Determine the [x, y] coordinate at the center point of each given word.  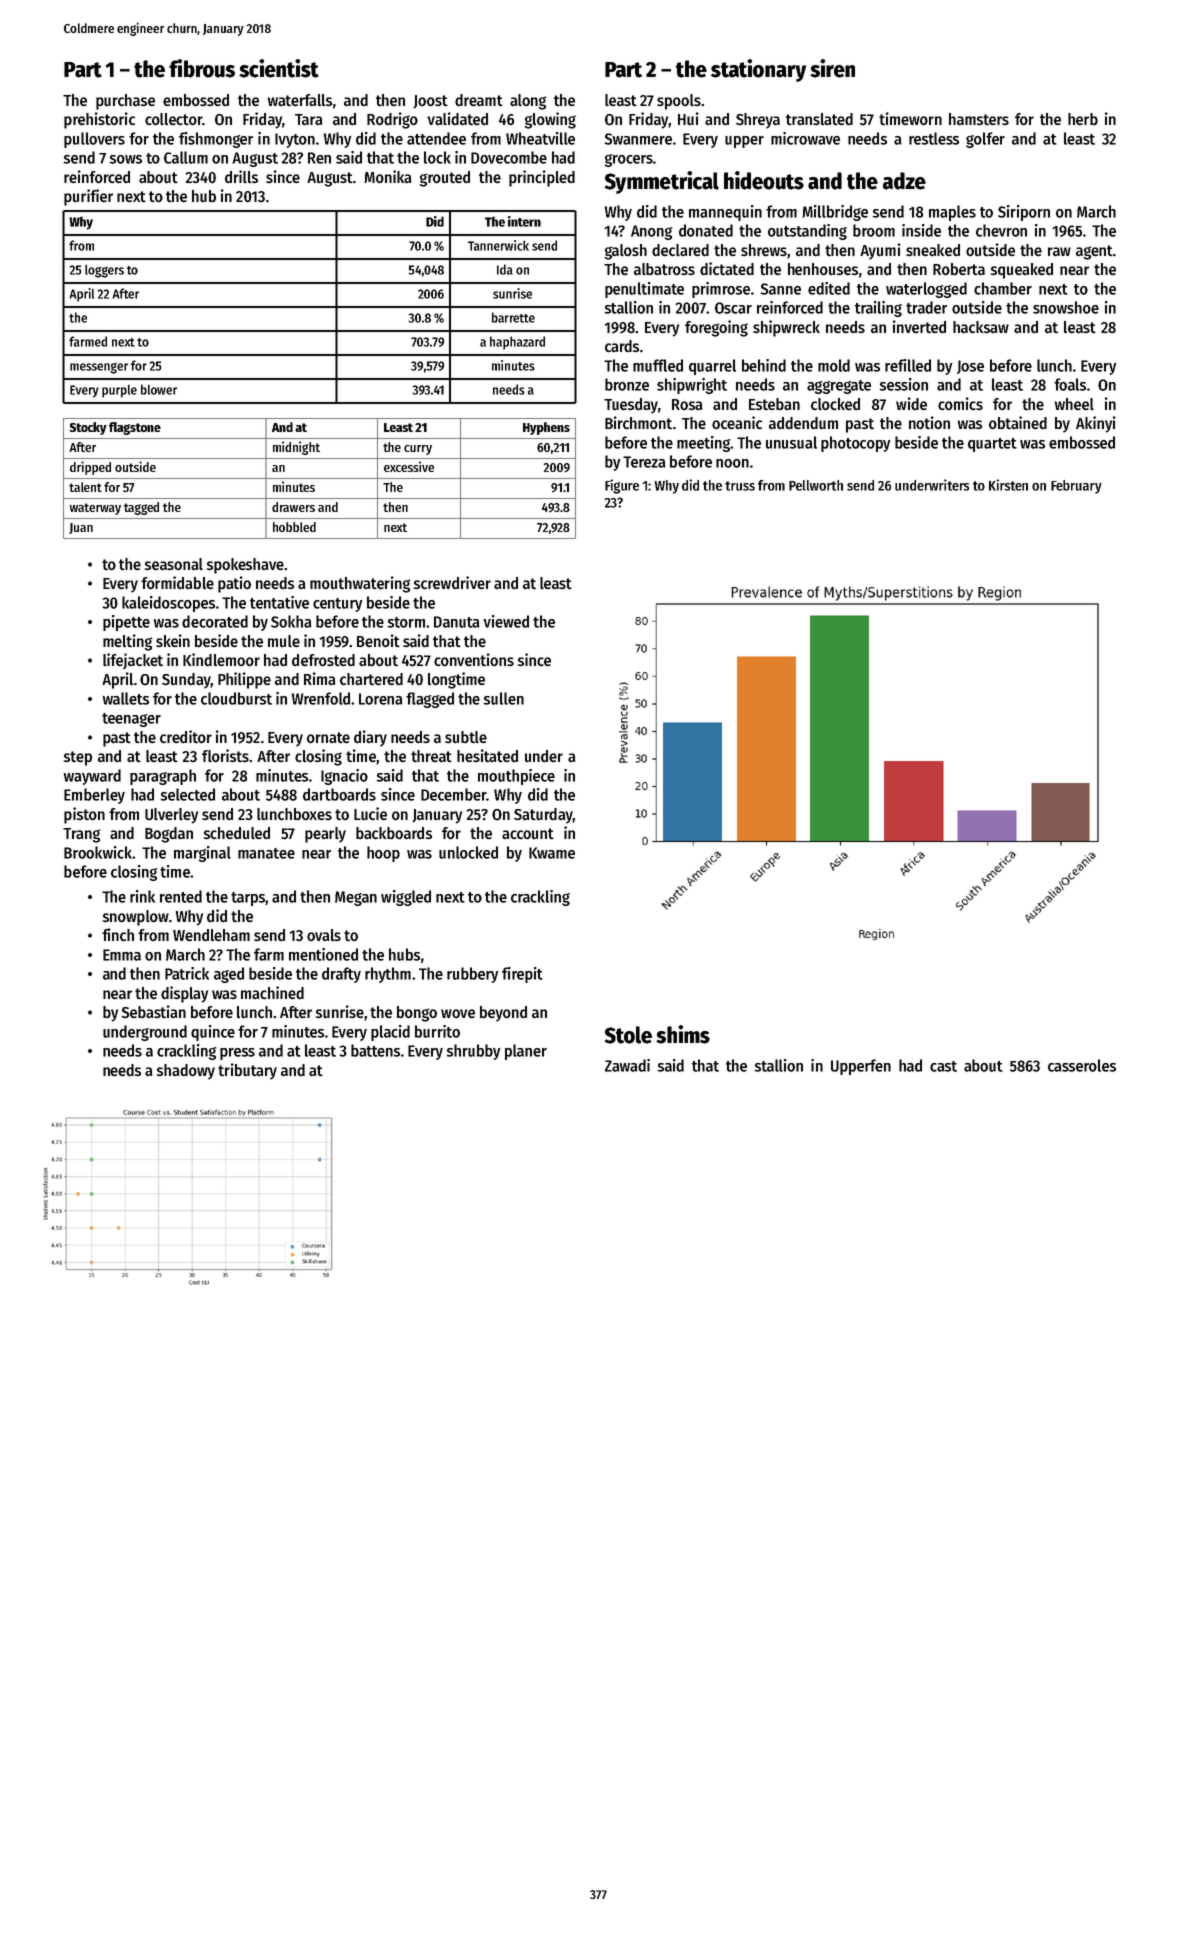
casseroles [1082, 1065]
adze [904, 181]
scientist [279, 68]
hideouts [764, 180]
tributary [247, 1071]
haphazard [517, 343]
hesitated [487, 755]
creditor [186, 736]
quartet [992, 445]
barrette [513, 317]
